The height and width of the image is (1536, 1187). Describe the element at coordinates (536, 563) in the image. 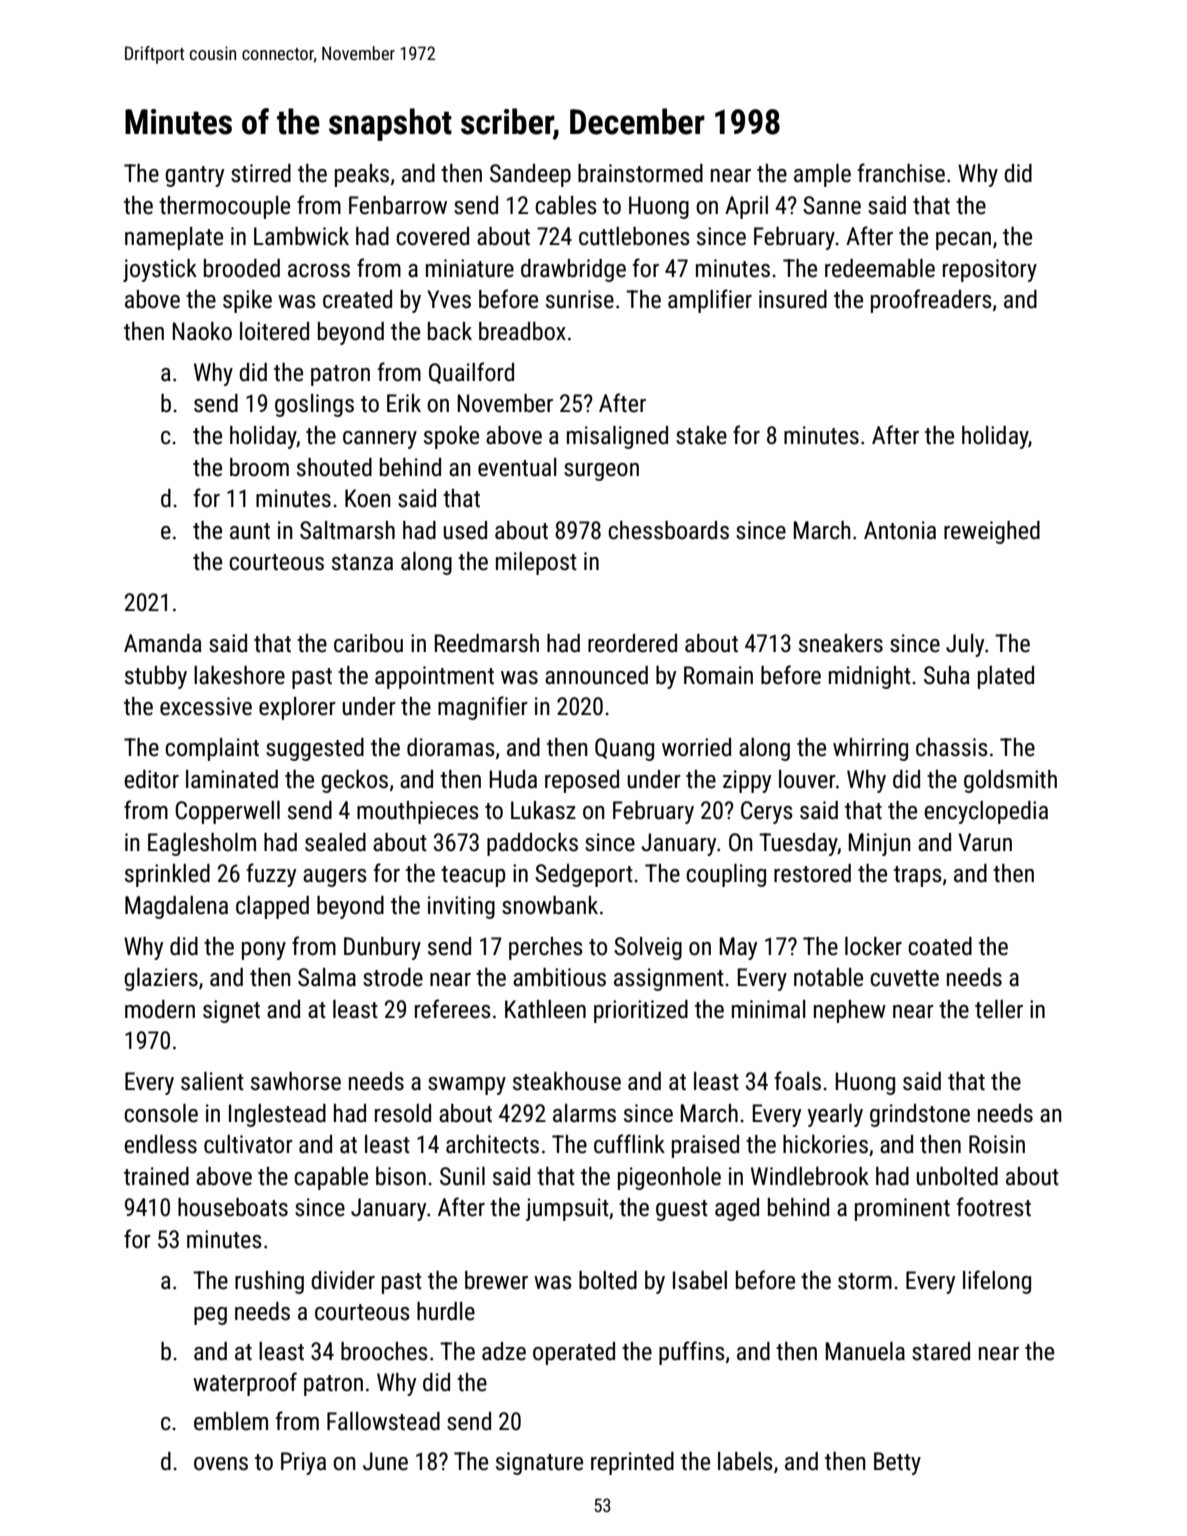

I see `milepost` at that location.
